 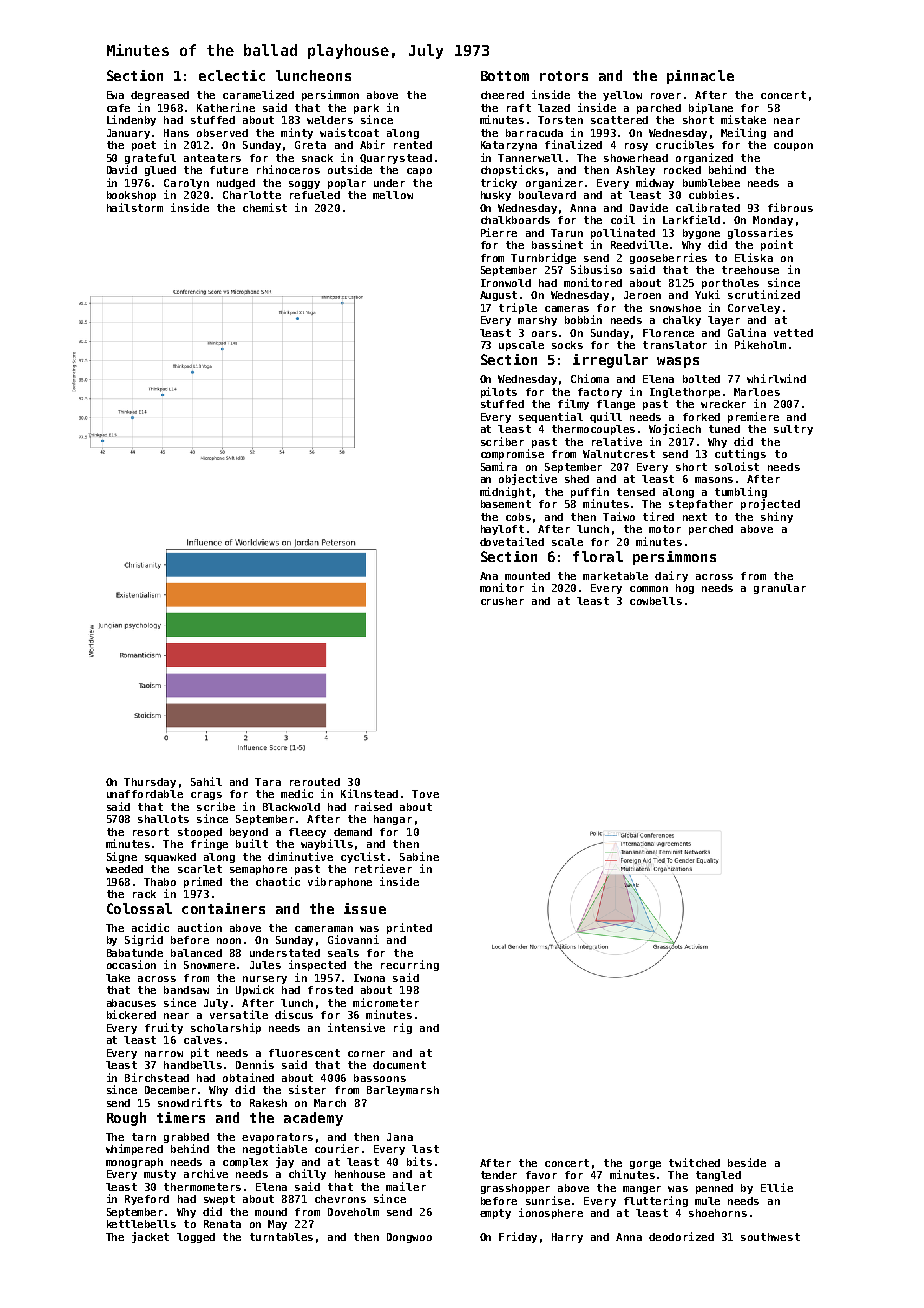 I want to click on narrow, so click(x=164, y=1054).
